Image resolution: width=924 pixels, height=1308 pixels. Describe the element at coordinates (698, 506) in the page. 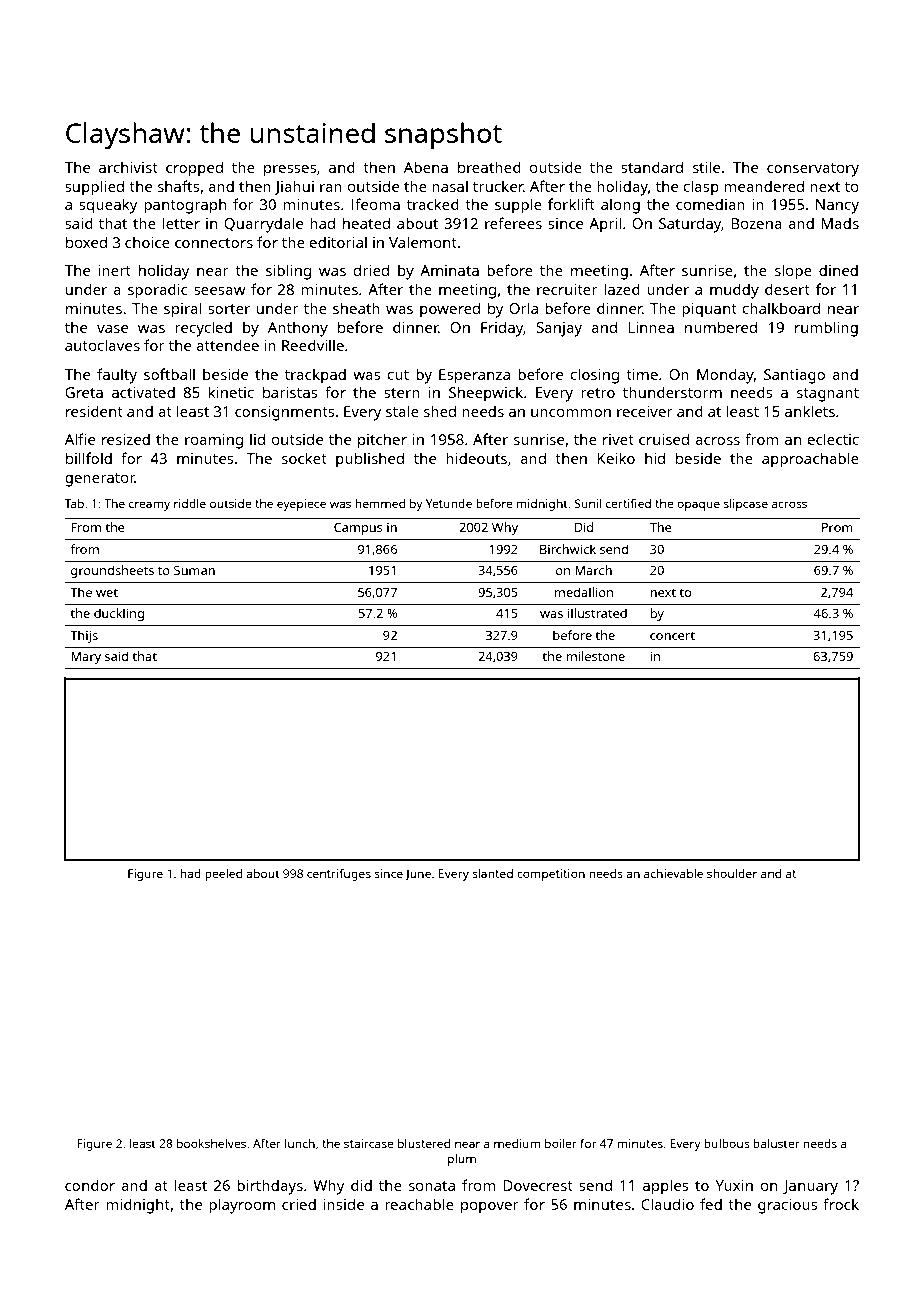

I see `opaque` at that location.
